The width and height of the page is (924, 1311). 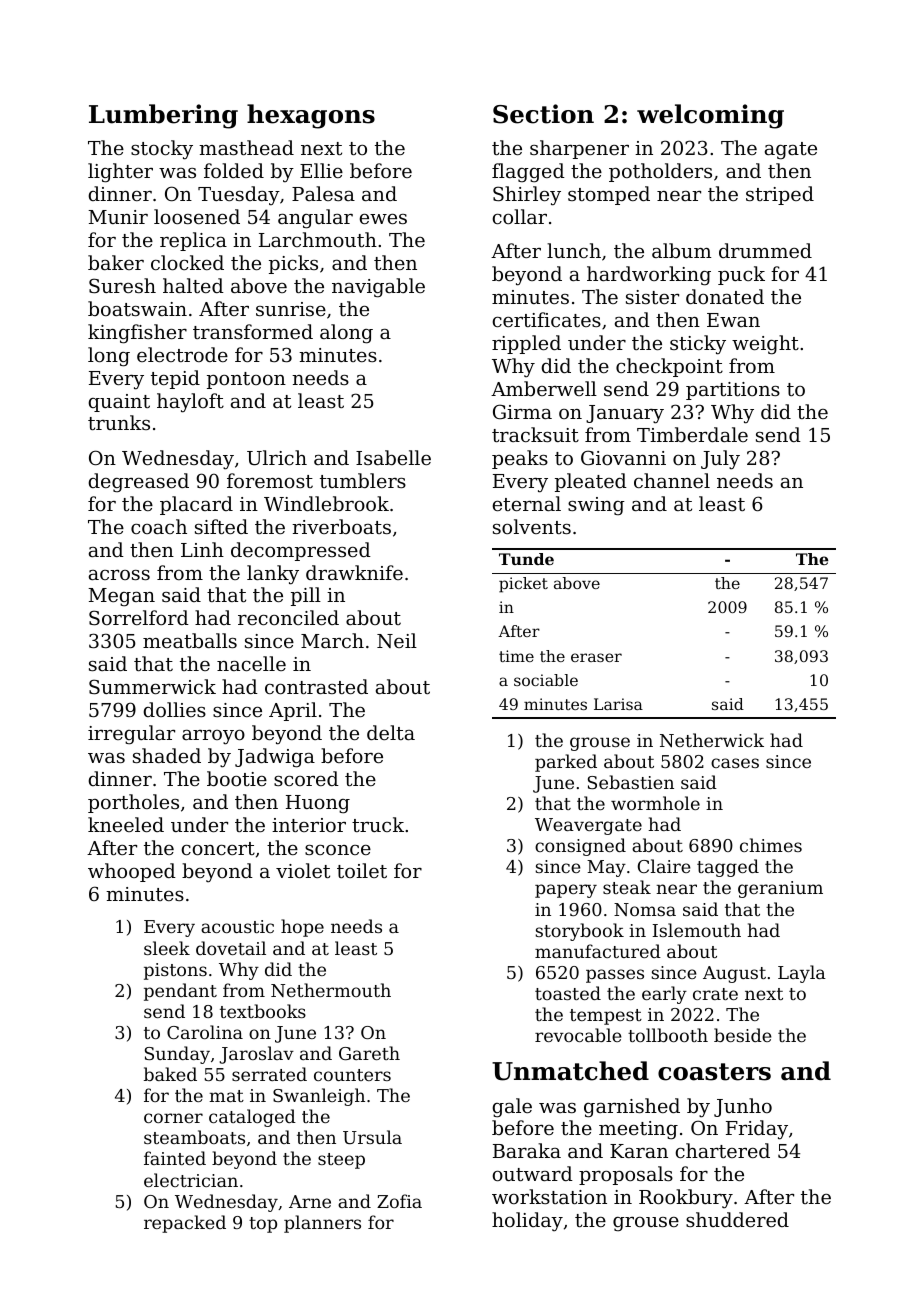 I want to click on striped, so click(x=780, y=195).
